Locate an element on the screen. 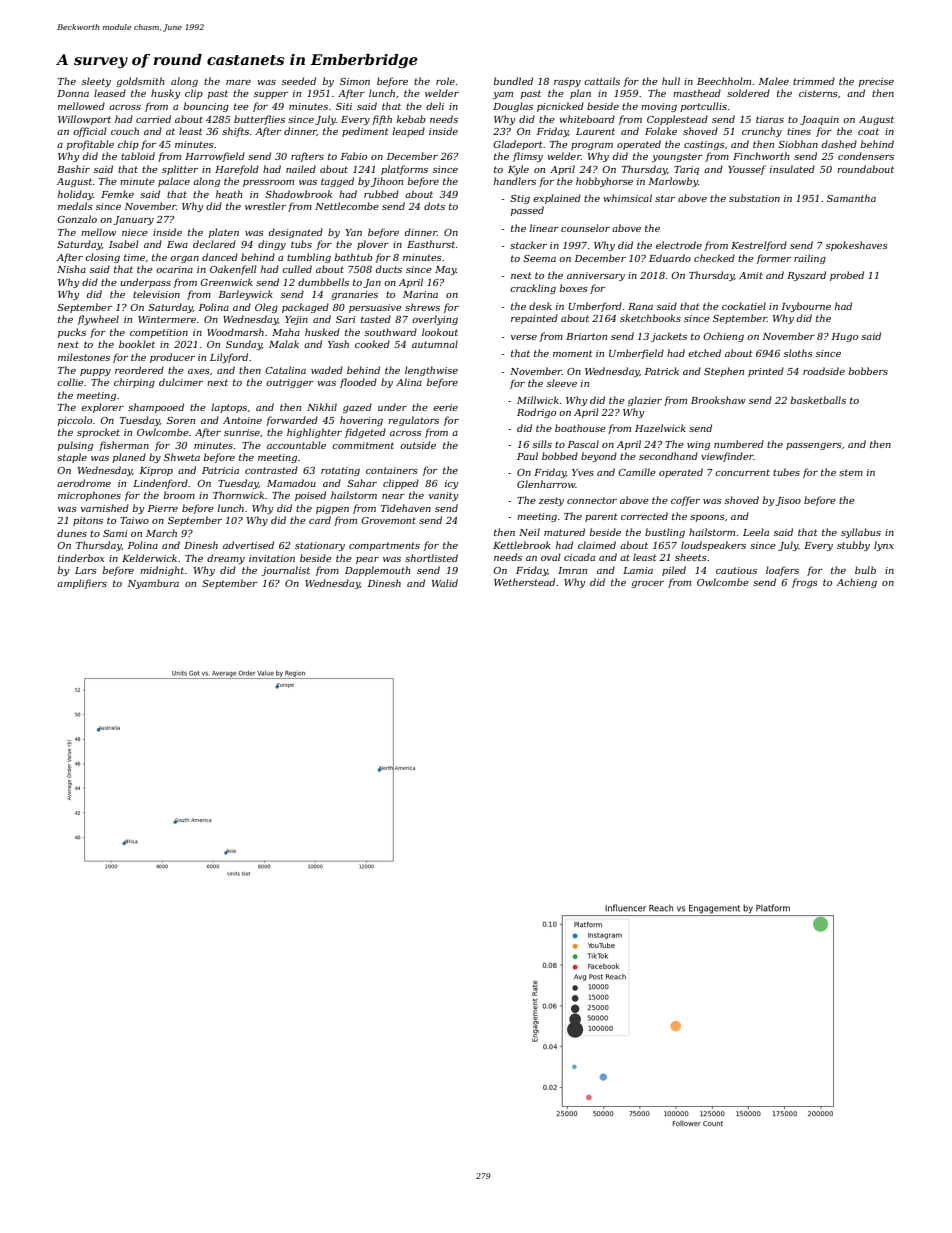 The image size is (952, 1233). amplifiers is located at coordinates (82, 584).
